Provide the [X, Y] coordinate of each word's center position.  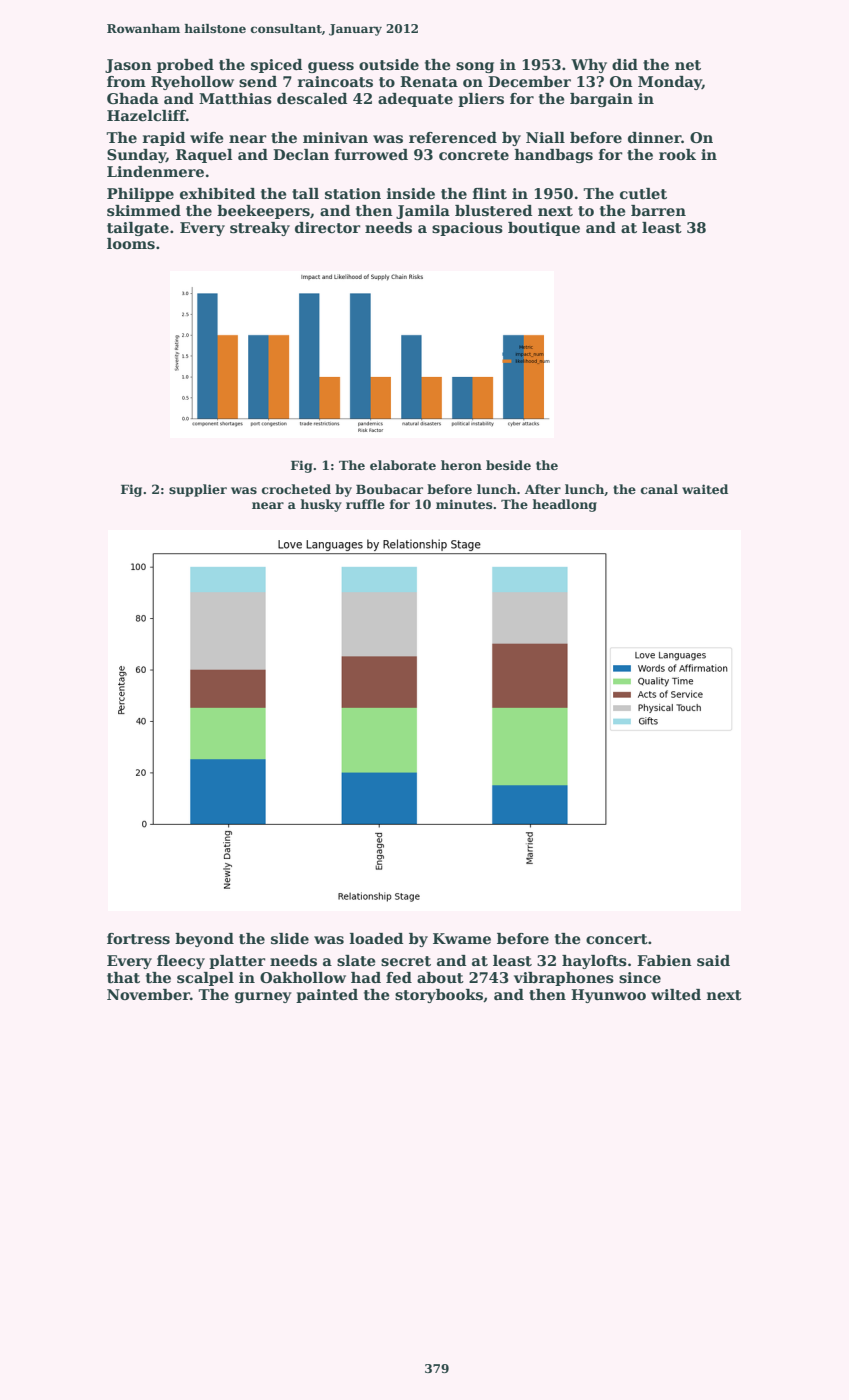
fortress [138, 938]
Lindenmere [155, 171]
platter [237, 962]
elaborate [403, 465]
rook [677, 154]
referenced [453, 137]
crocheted [296, 489]
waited [705, 489]
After [543, 489]
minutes [464, 504]
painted [327, 996]
